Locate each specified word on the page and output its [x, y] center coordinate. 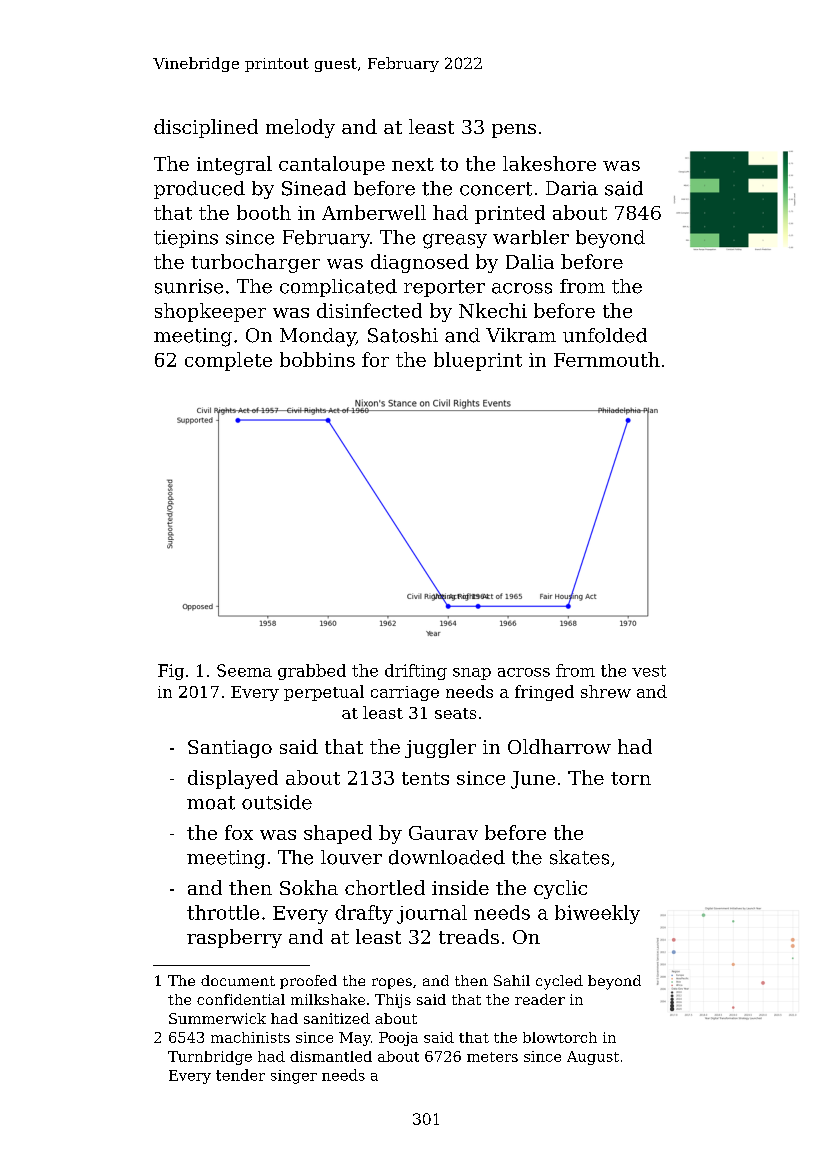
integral [234, 165]
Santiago [230, 749]
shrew [606, 691]
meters [492, 1057]
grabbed [312, 672]
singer [294, 1077]
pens [514, 131]
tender [240, 1075]
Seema [244, 670]
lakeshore [549, 163]
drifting [416, 672]
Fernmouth [607, 359]
